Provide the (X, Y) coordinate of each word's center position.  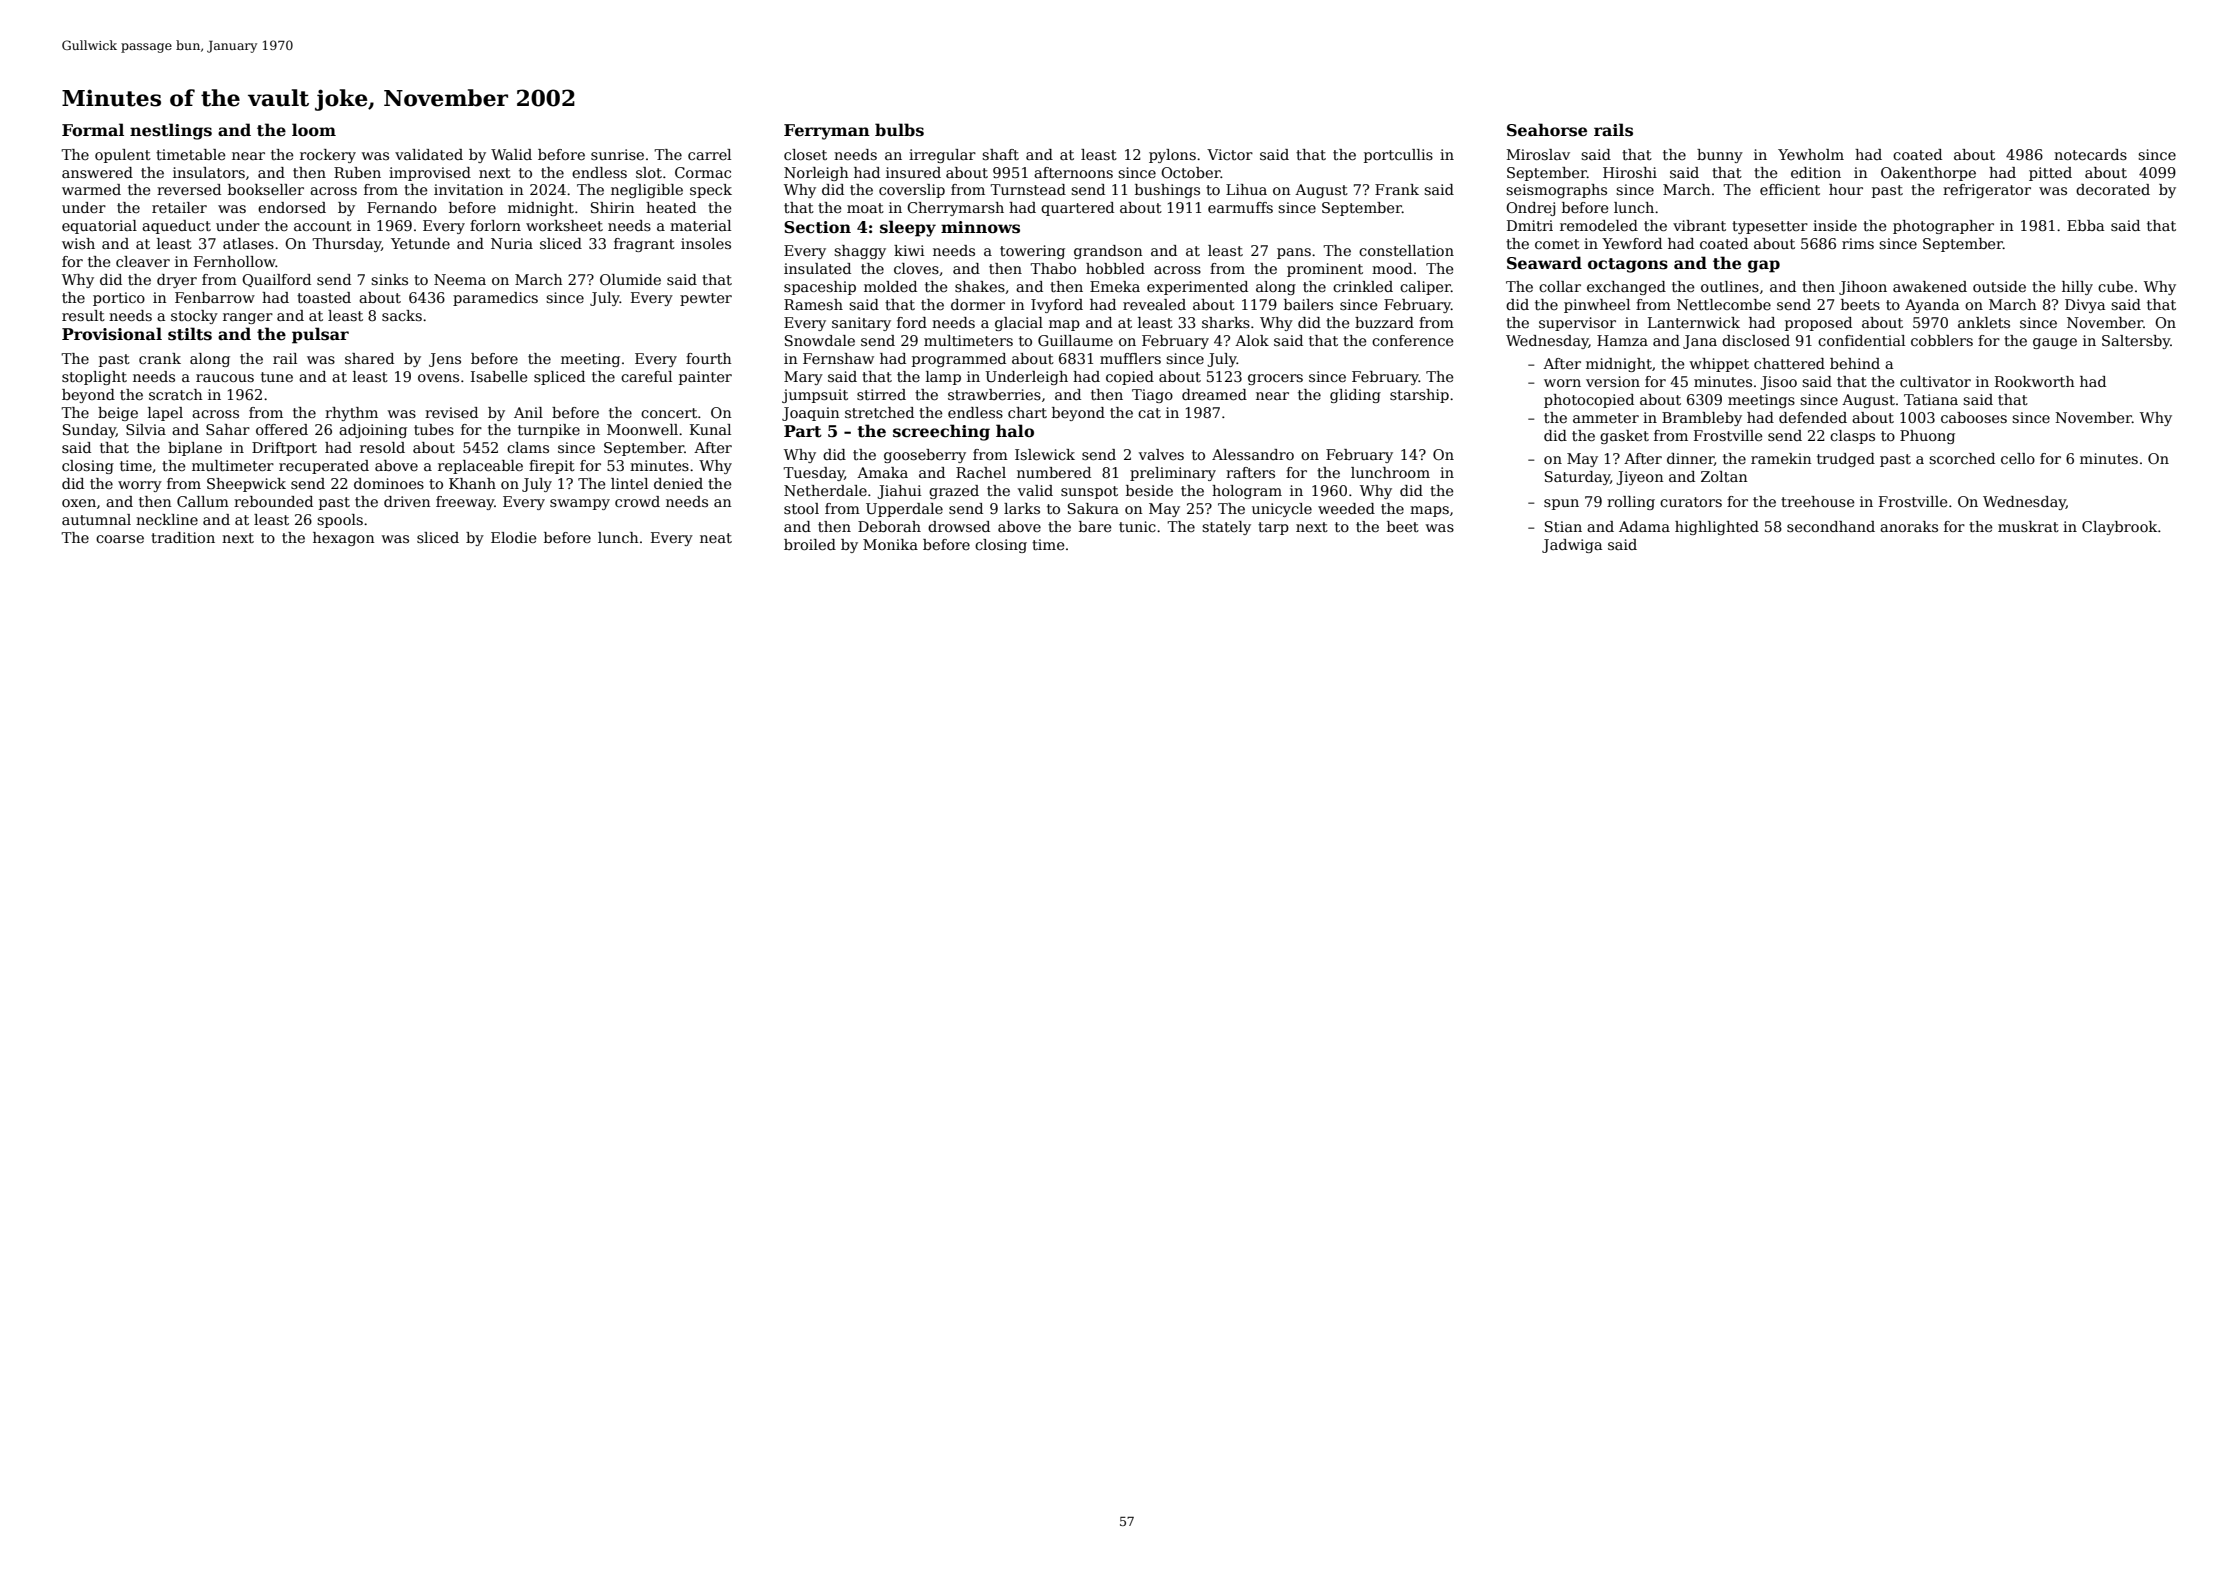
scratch (176, 394)
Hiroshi (1630, 172)
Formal (93, 130)
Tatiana (1931, 399)
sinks (389, 279)
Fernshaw (838, 358)
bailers (1308, 304)
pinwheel (1597, 306)
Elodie (513, 537)
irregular (942, 156)
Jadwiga (1572, 546)
